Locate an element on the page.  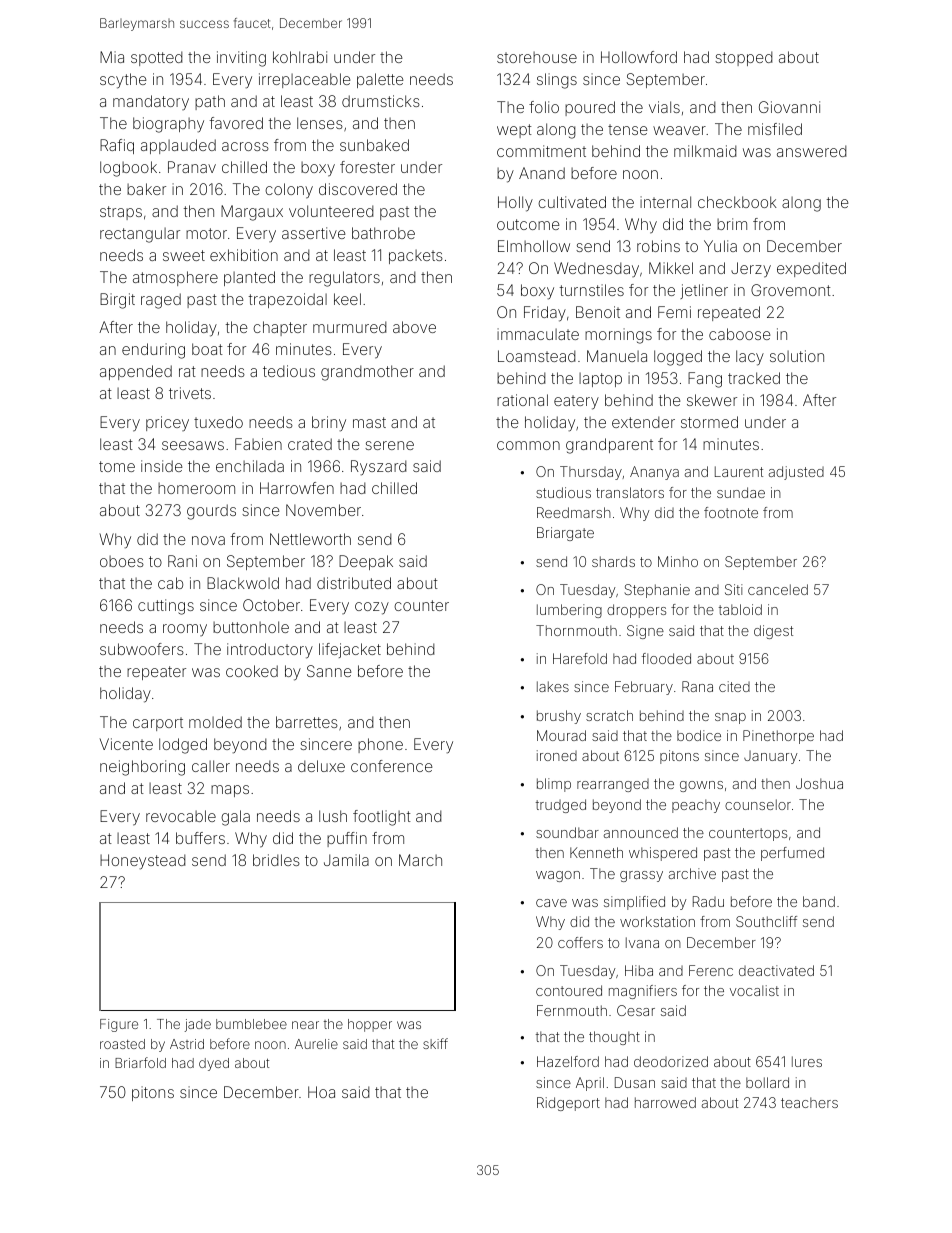
storehouse is located at coordinates (537, 57).
